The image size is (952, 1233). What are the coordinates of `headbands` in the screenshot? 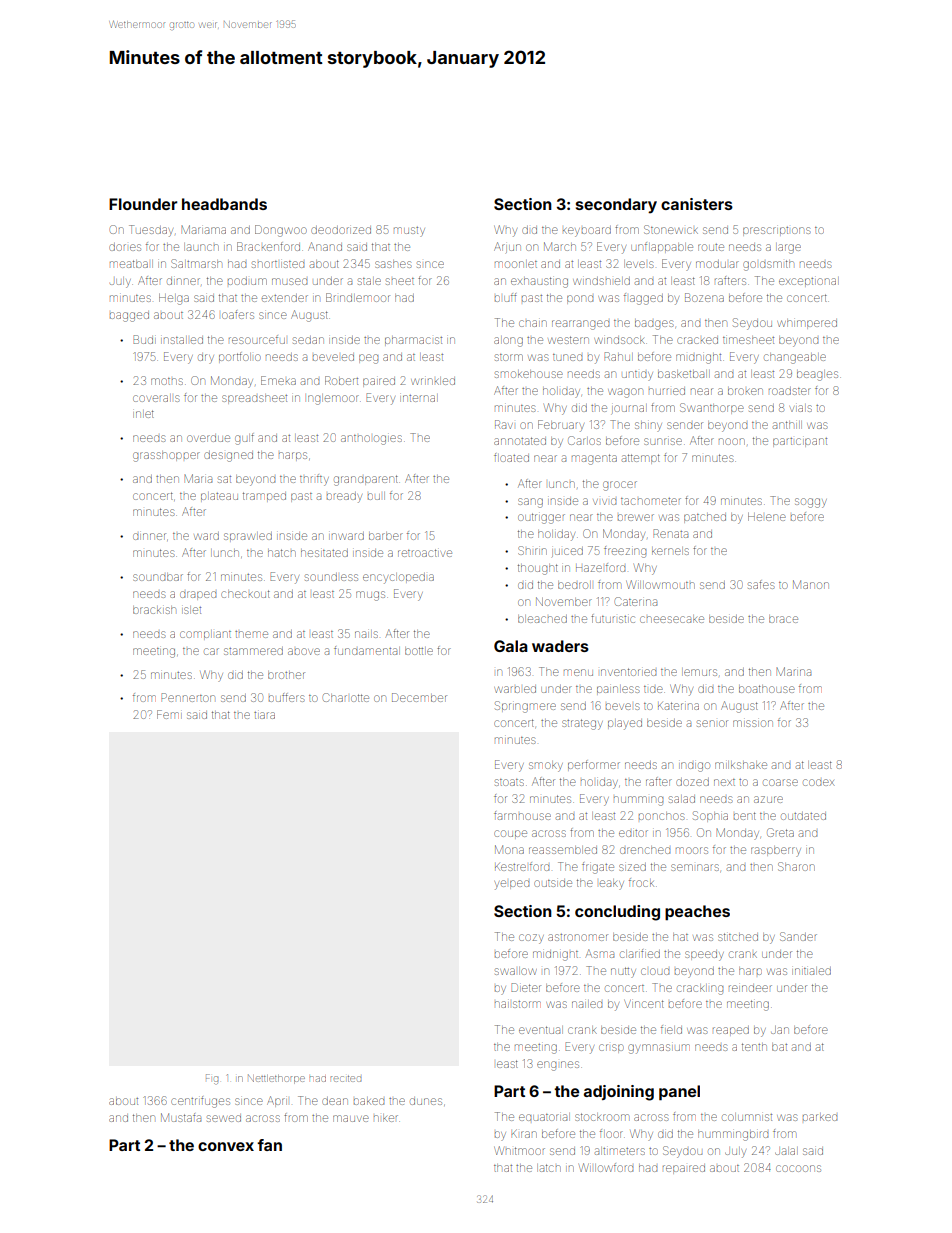 It's located at (224, 204).
